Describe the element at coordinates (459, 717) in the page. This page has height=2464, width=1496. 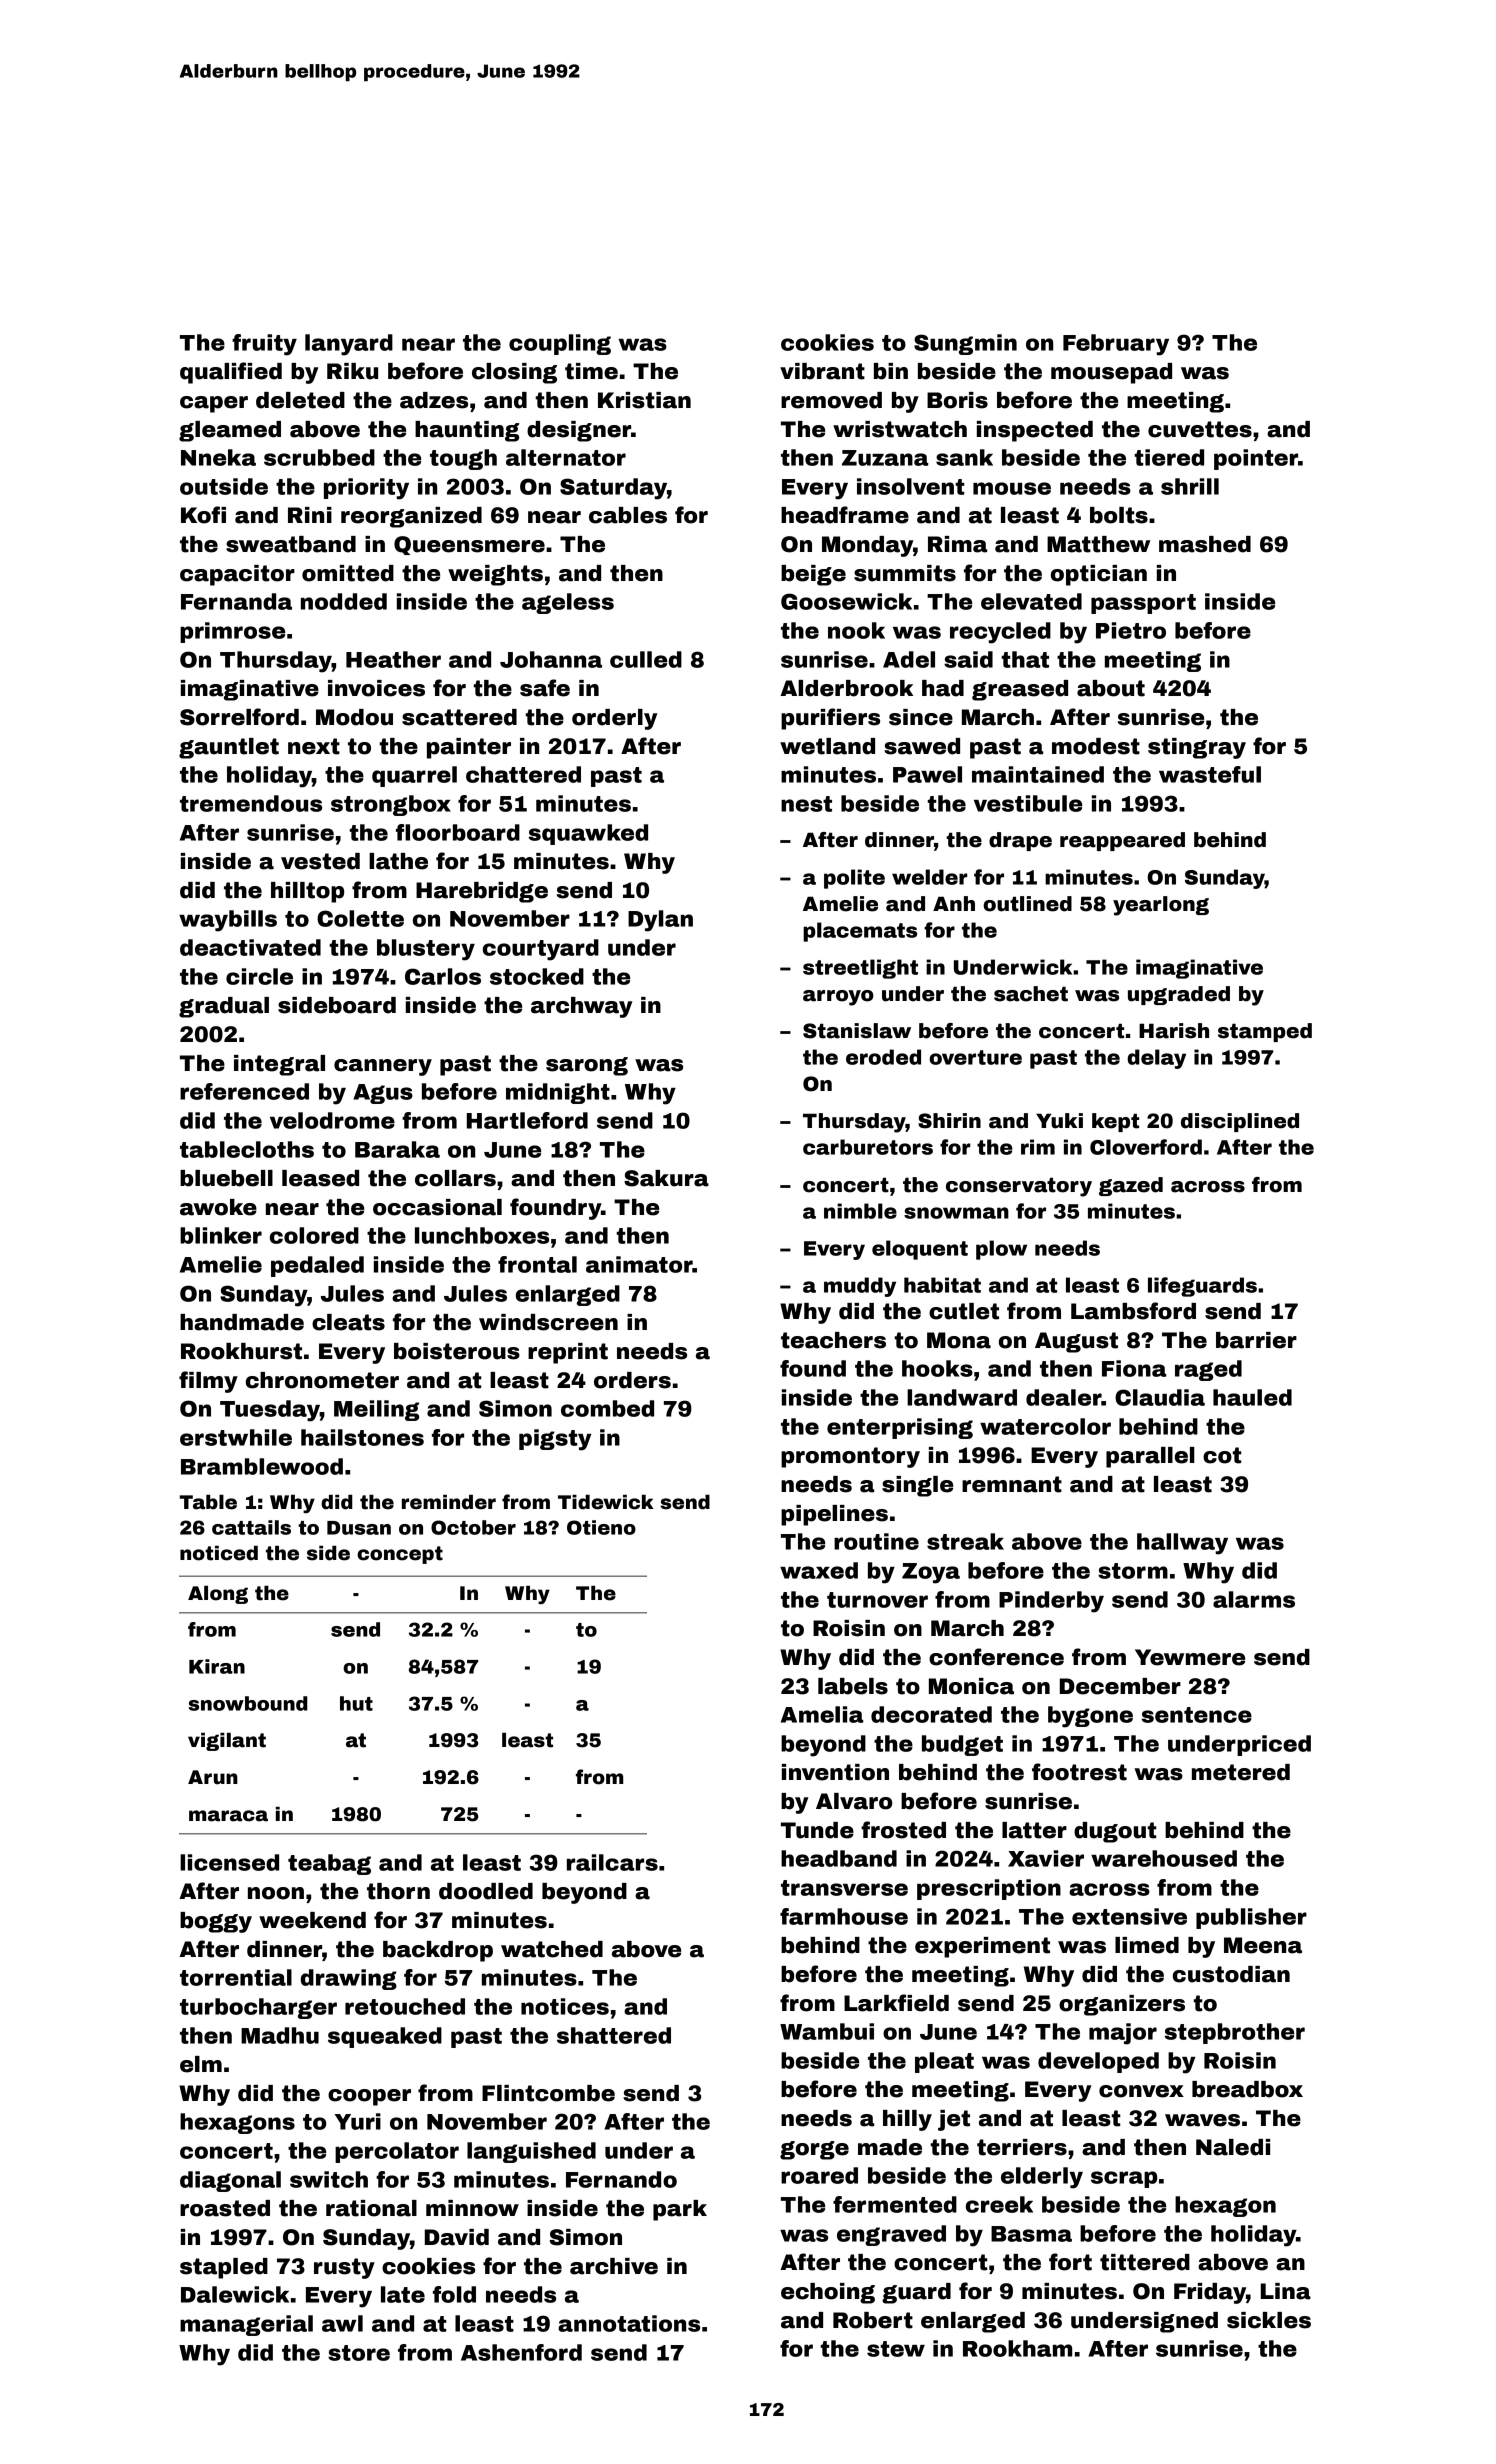
I see `scattered` at that location.
